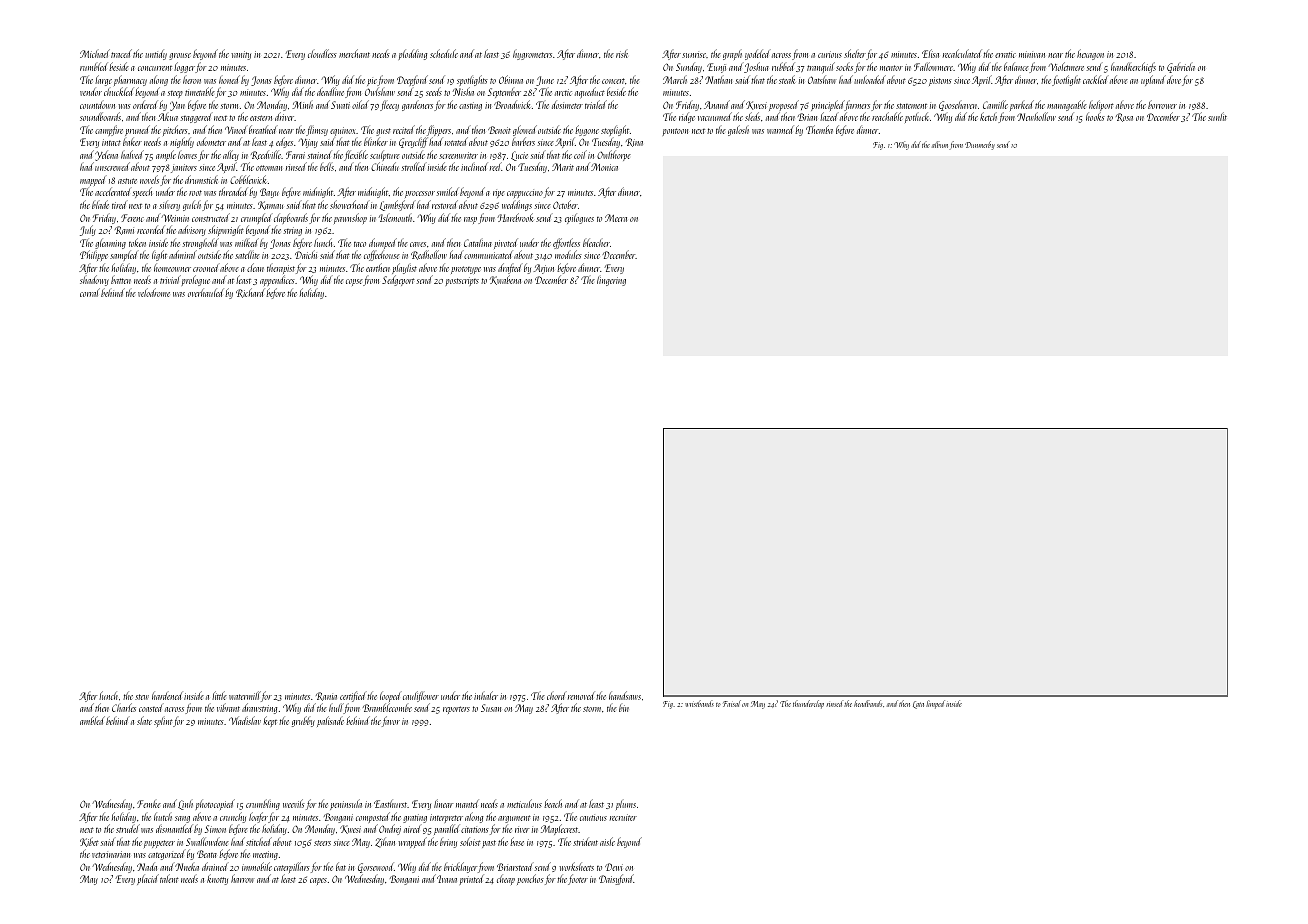  Describe the element at coordinates (625, 695) in the document. I see `handsaws` at that location.
